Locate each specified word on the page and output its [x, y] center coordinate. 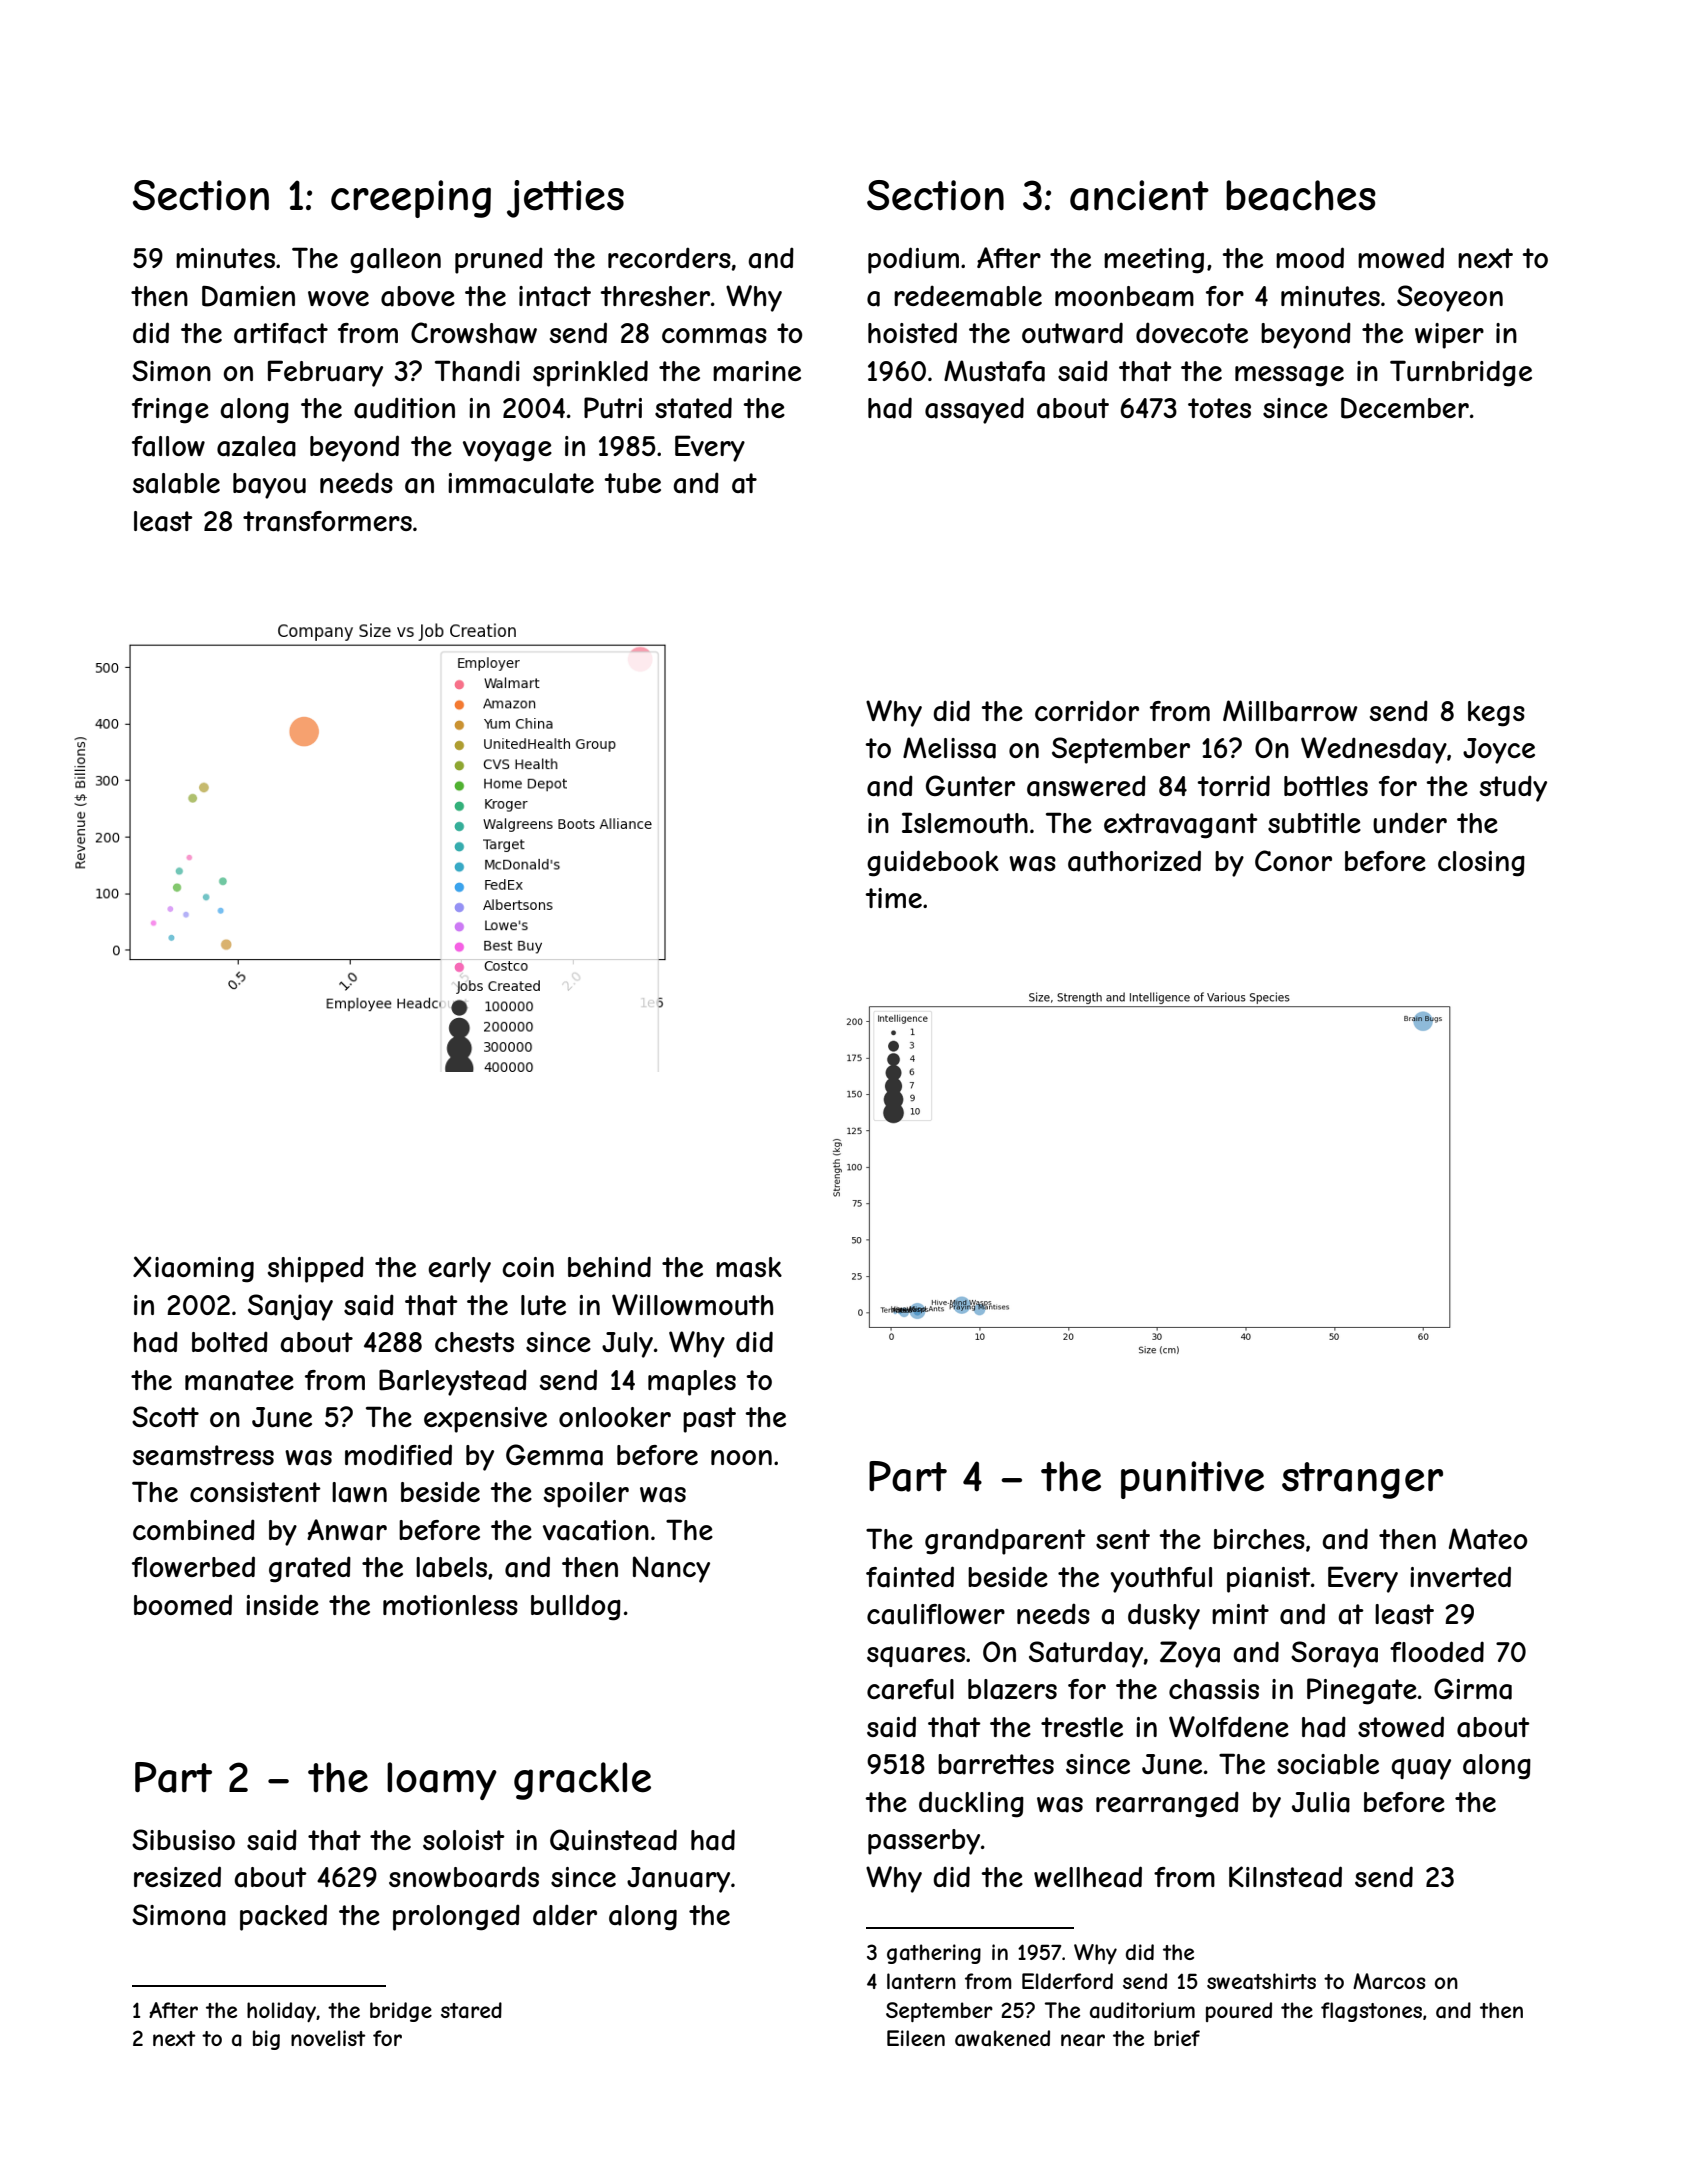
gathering [934, 1954]
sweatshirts [1261, 1981]
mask [749, 1267]
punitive [1192, 1480]
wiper [1449, 336]
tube [632, 483]
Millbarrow [1290, 711]
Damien [248, 296]
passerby [924, 1842]
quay [1421, 1769]
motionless [450, 1605]
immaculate [521, 483]
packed [283, 1917]
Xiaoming [193, 1269]
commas [714, 336]
